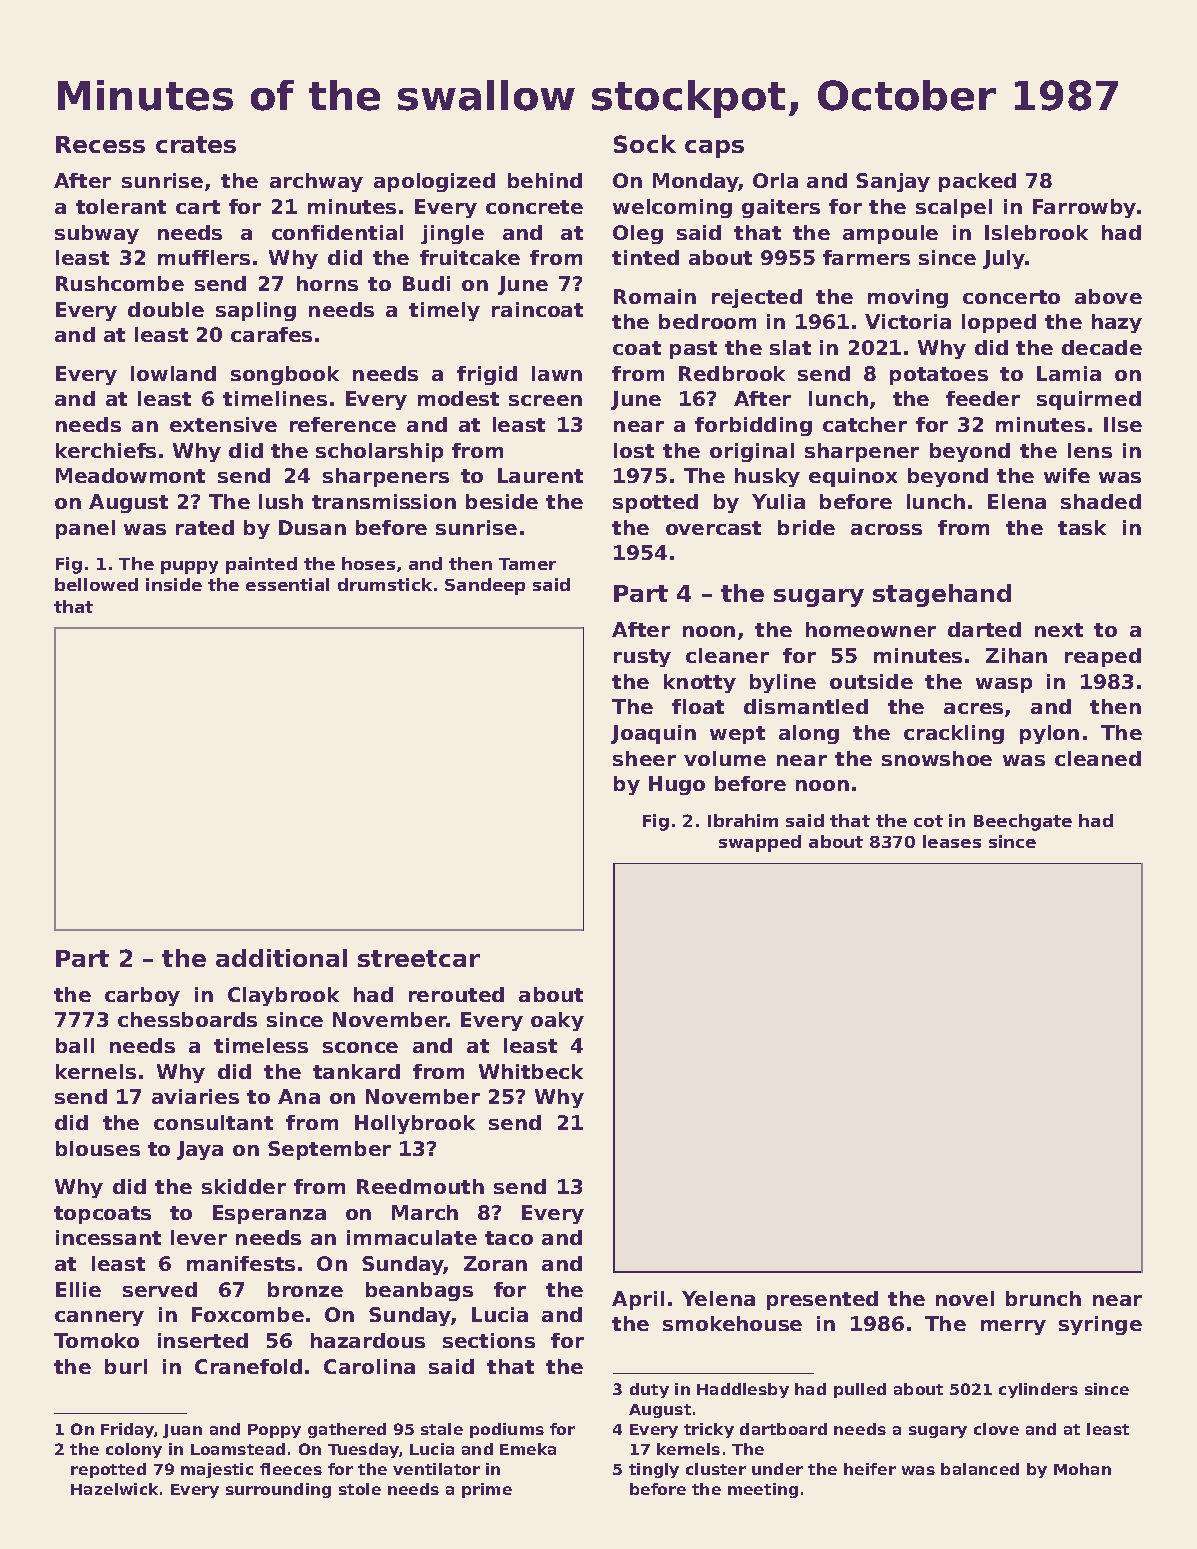  What do you see at coordinates (1084, 208) in the screenshot?
I see `Farrowby` at bounding box center [1084, 208].
